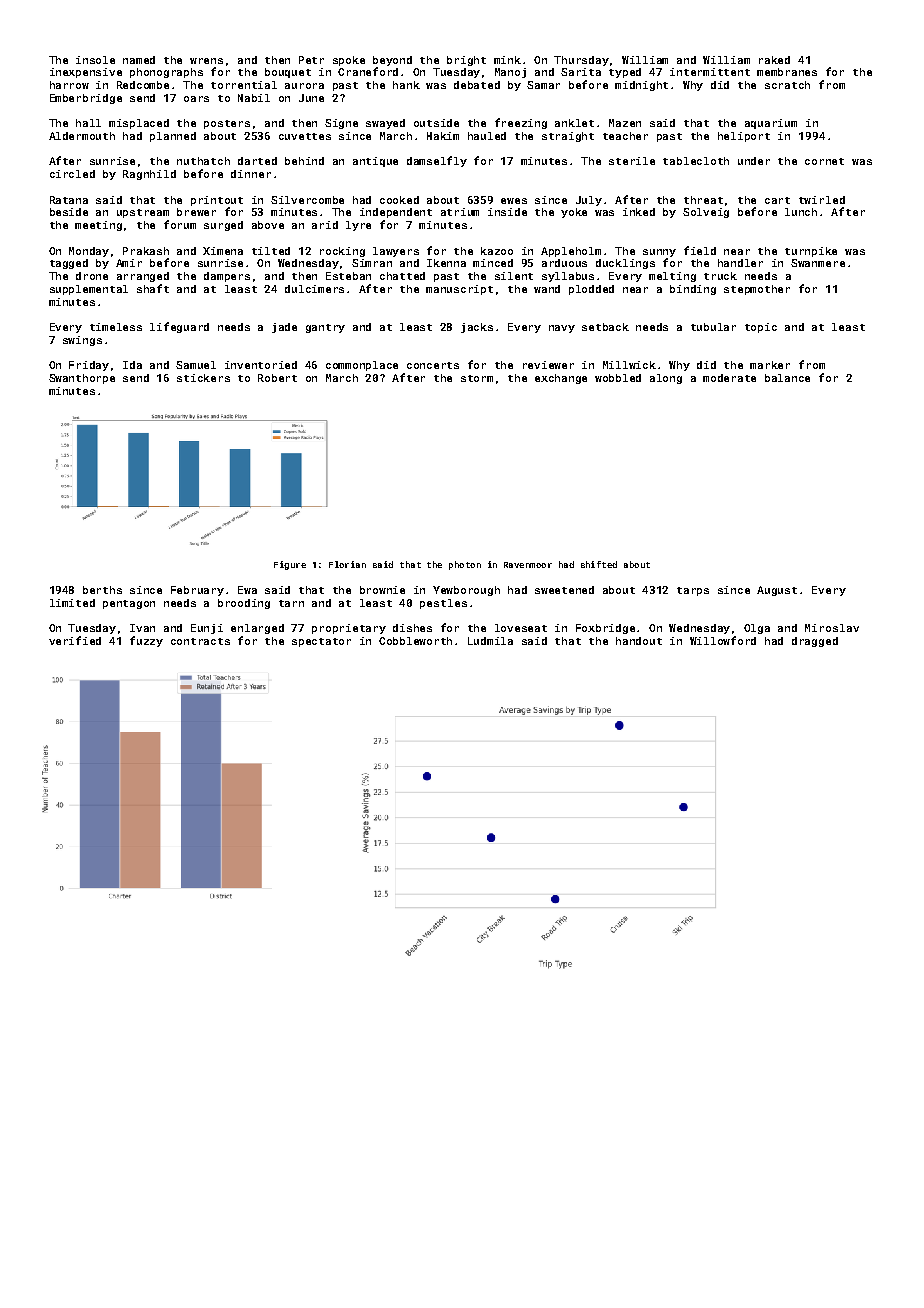 The width and height of the page is (924, 1308). I want to click on Swanthorpe, so click(82, 379).
